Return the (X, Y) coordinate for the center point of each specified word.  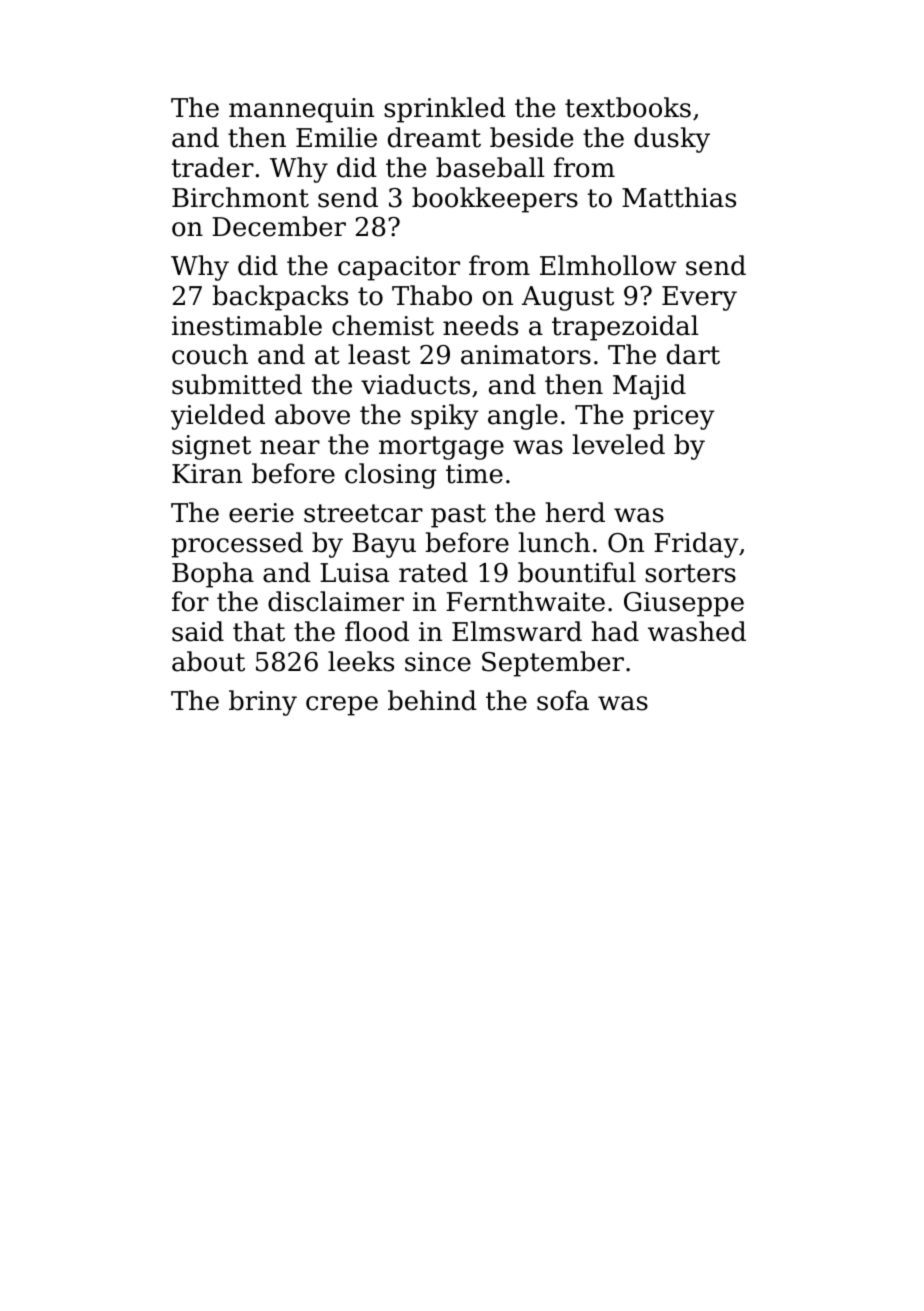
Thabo (432, 295)
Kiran (207, 474)
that (259, 631)
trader (213, 167)
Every (699, 298)
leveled (618, 444)
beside (531, 137)
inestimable (247, 325)
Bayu (384, 545)
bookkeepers (495, 200)
